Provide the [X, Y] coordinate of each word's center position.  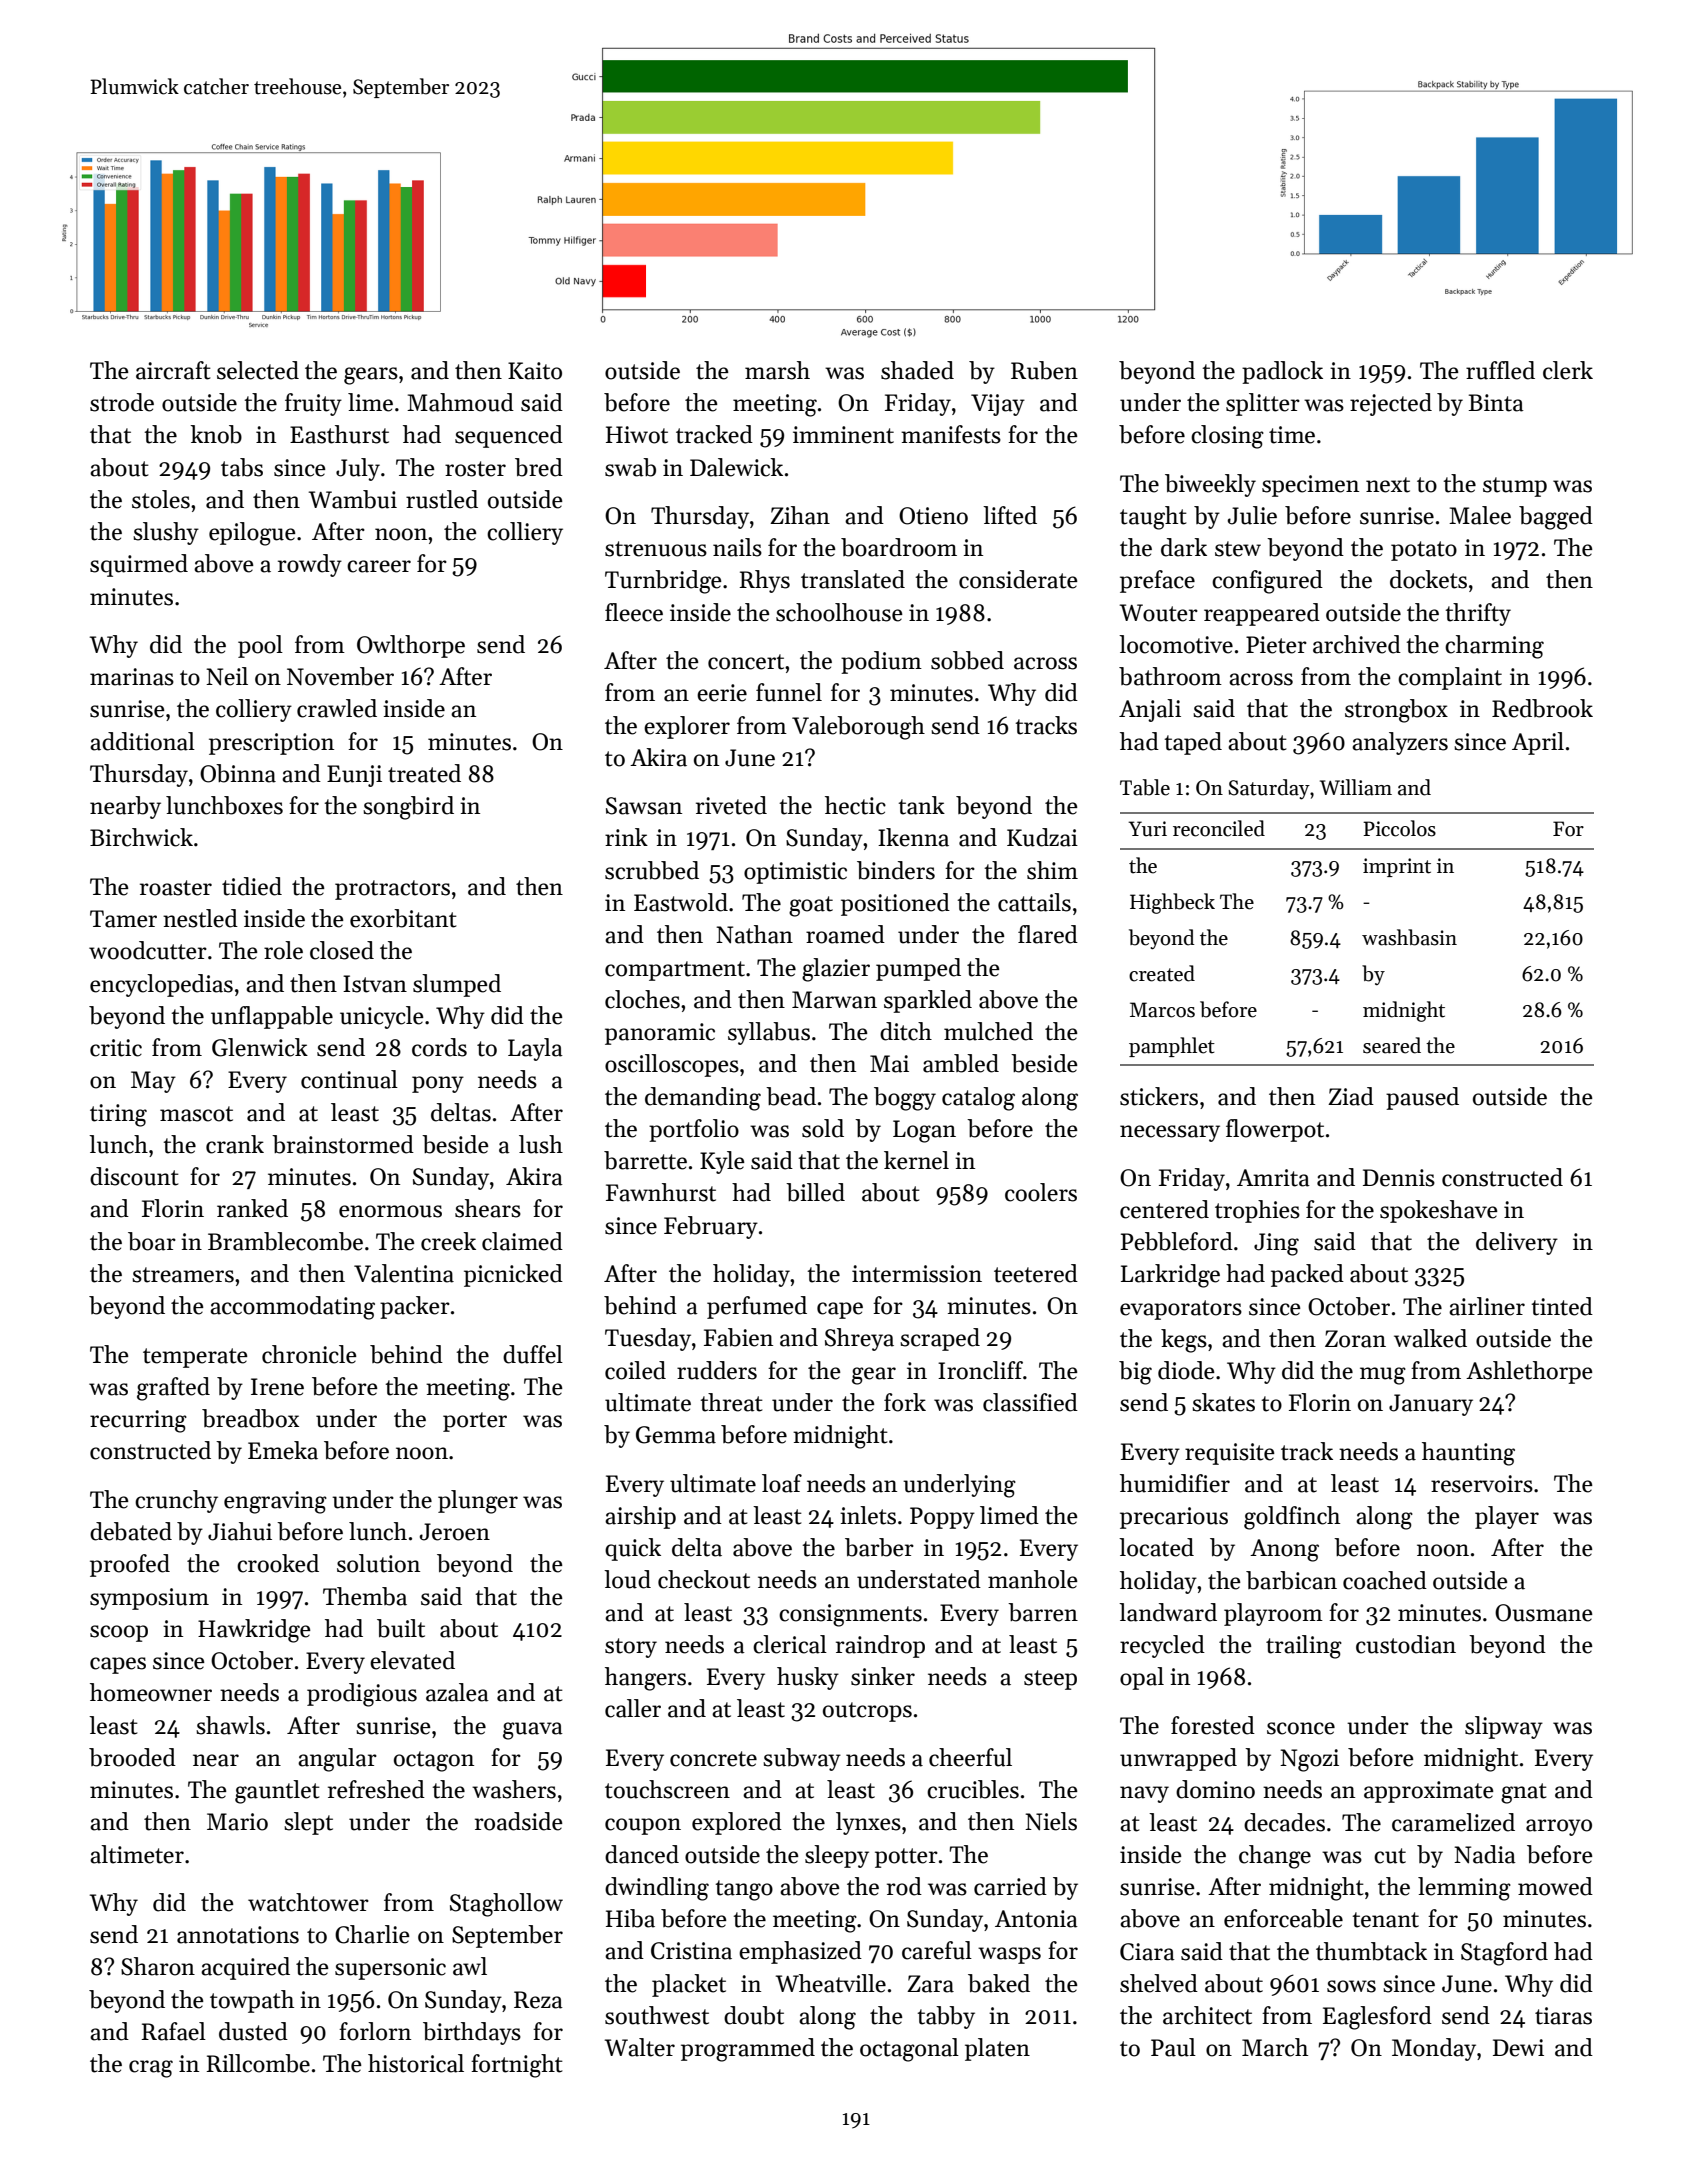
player [1507, 1517]
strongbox [1396, 711]
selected [258, 370]
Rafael [174, 2031]
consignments [850, 1615]
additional [142, 741]
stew [1238, 549]
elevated [412, 1660]
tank [921, 805]
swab [630, 467]
